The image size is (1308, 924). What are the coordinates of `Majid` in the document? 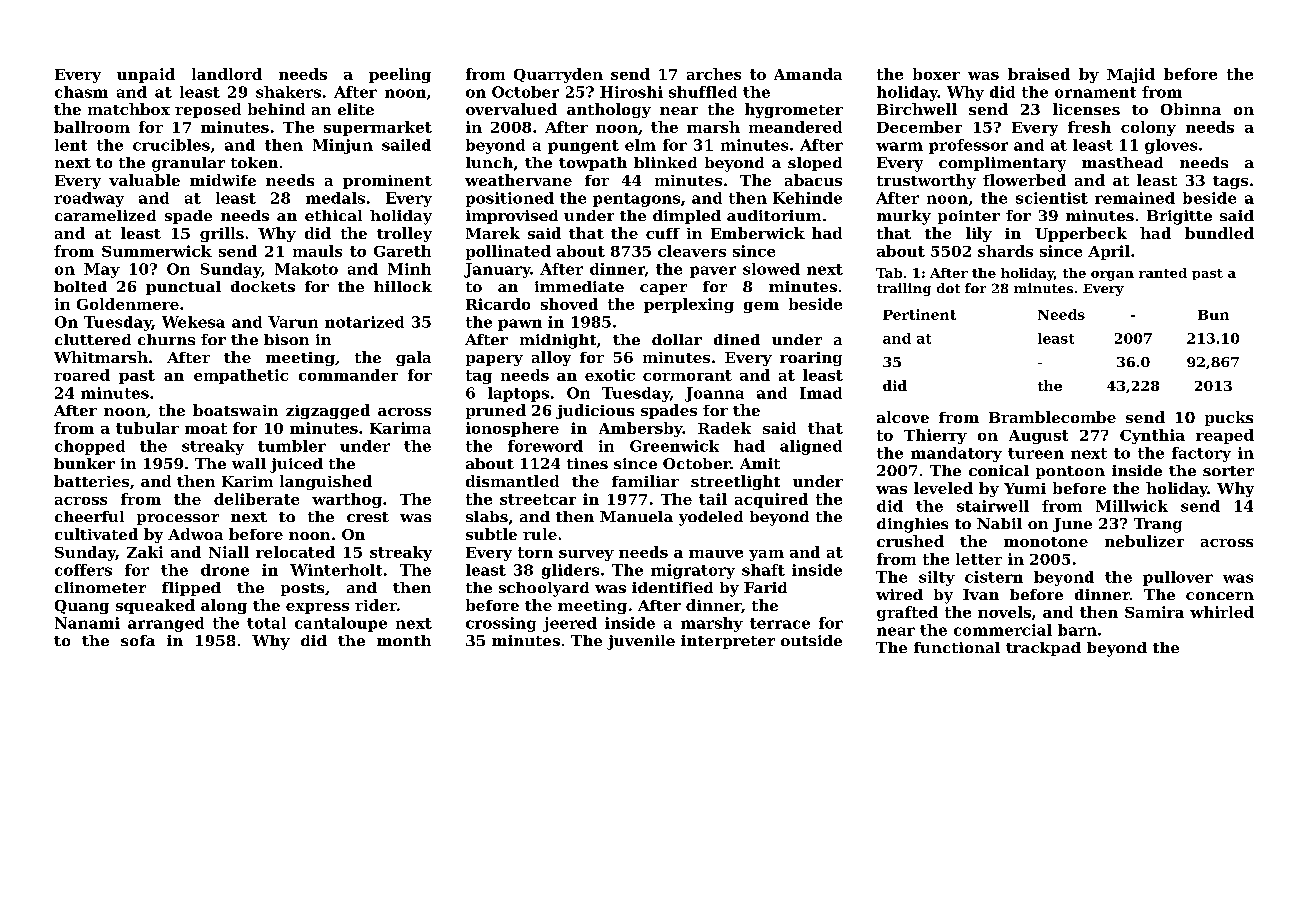 It's located at (1131, 75).
